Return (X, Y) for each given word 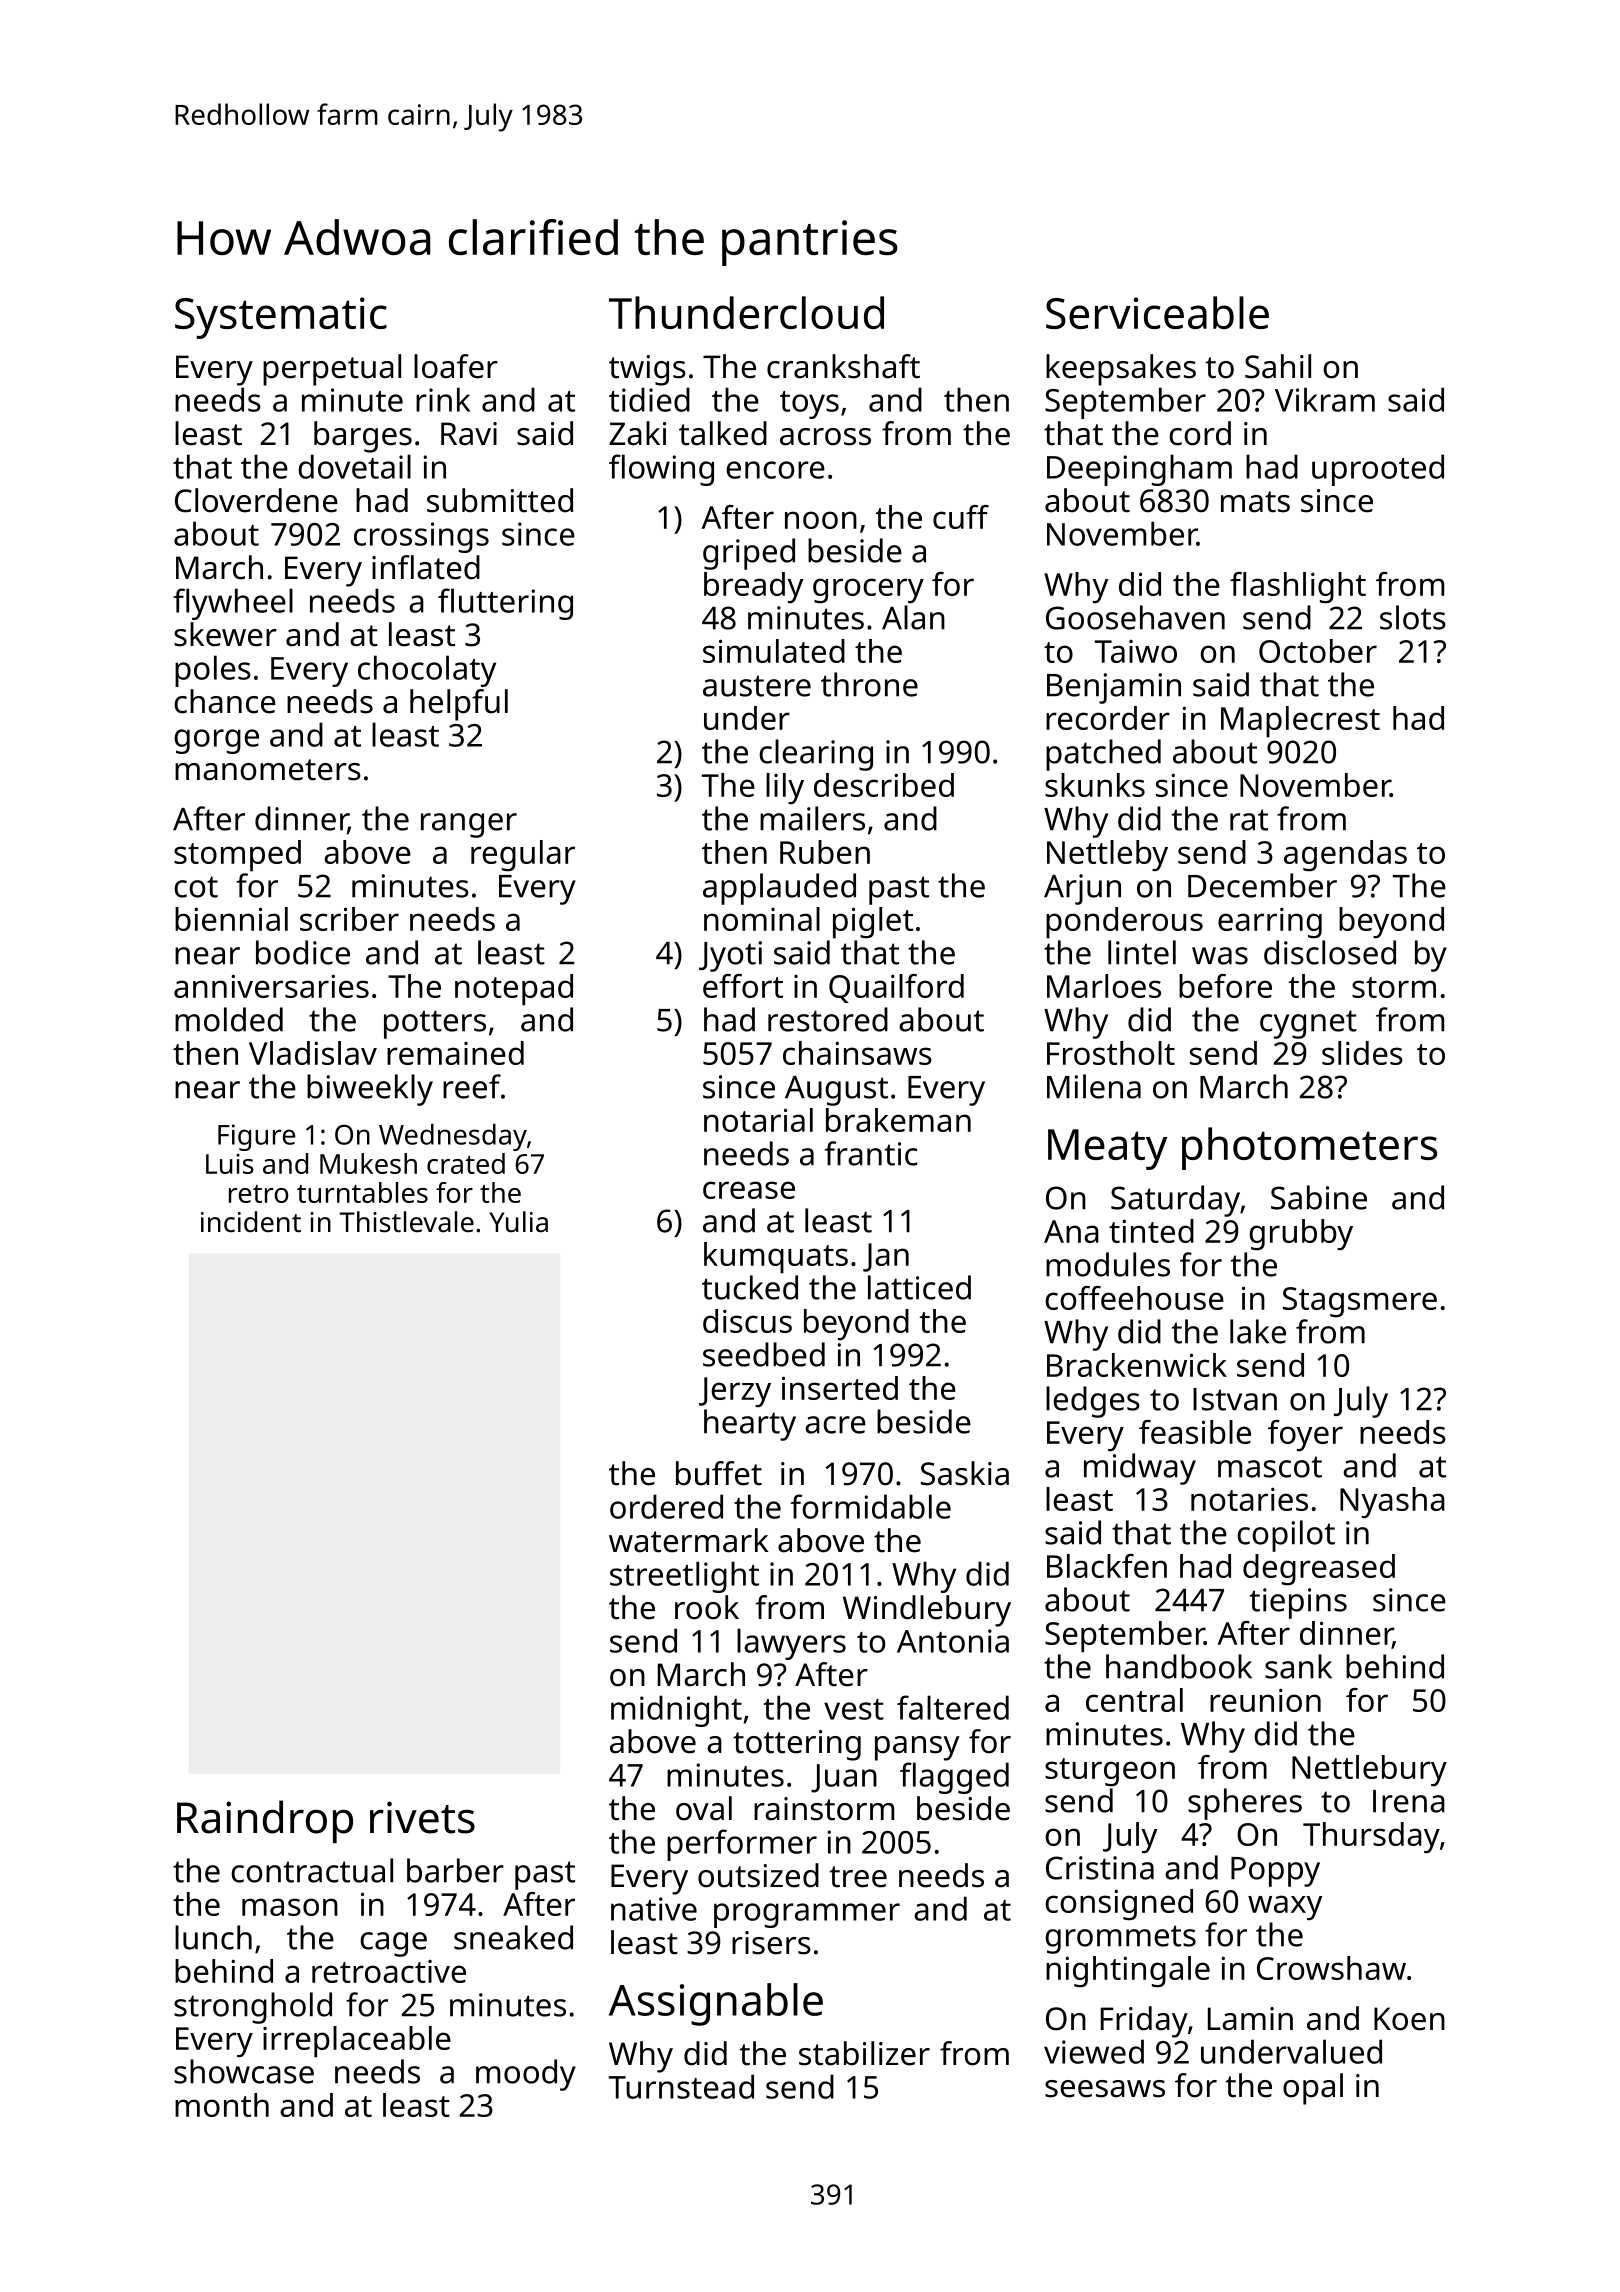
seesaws (1105, 2089)
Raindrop (265, 1821)
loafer (456, 366)
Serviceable (1157, 312)
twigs (647, 370)
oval (704, 1808)
